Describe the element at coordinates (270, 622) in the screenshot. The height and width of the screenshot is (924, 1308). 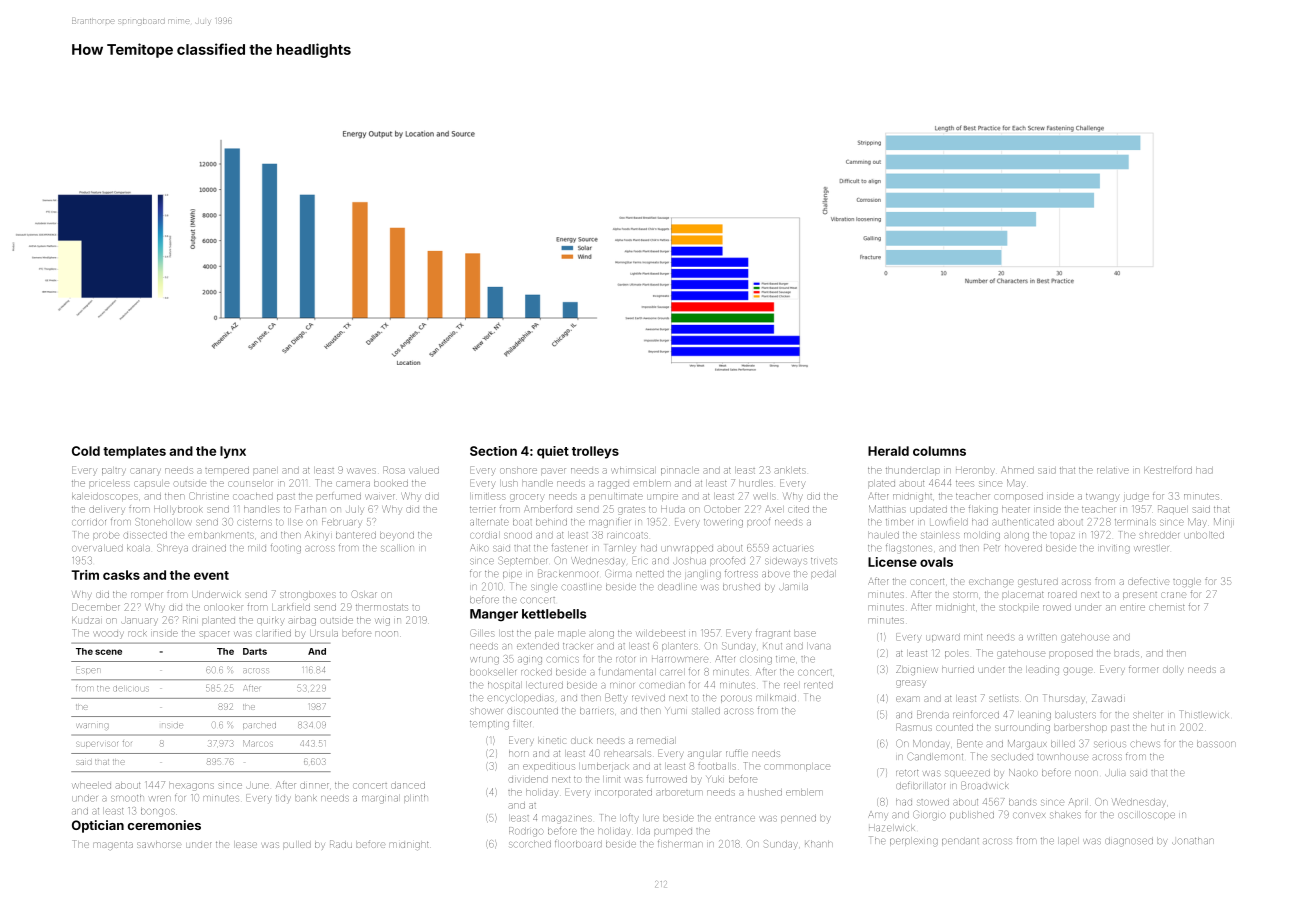
I see `quirky` at that location.
